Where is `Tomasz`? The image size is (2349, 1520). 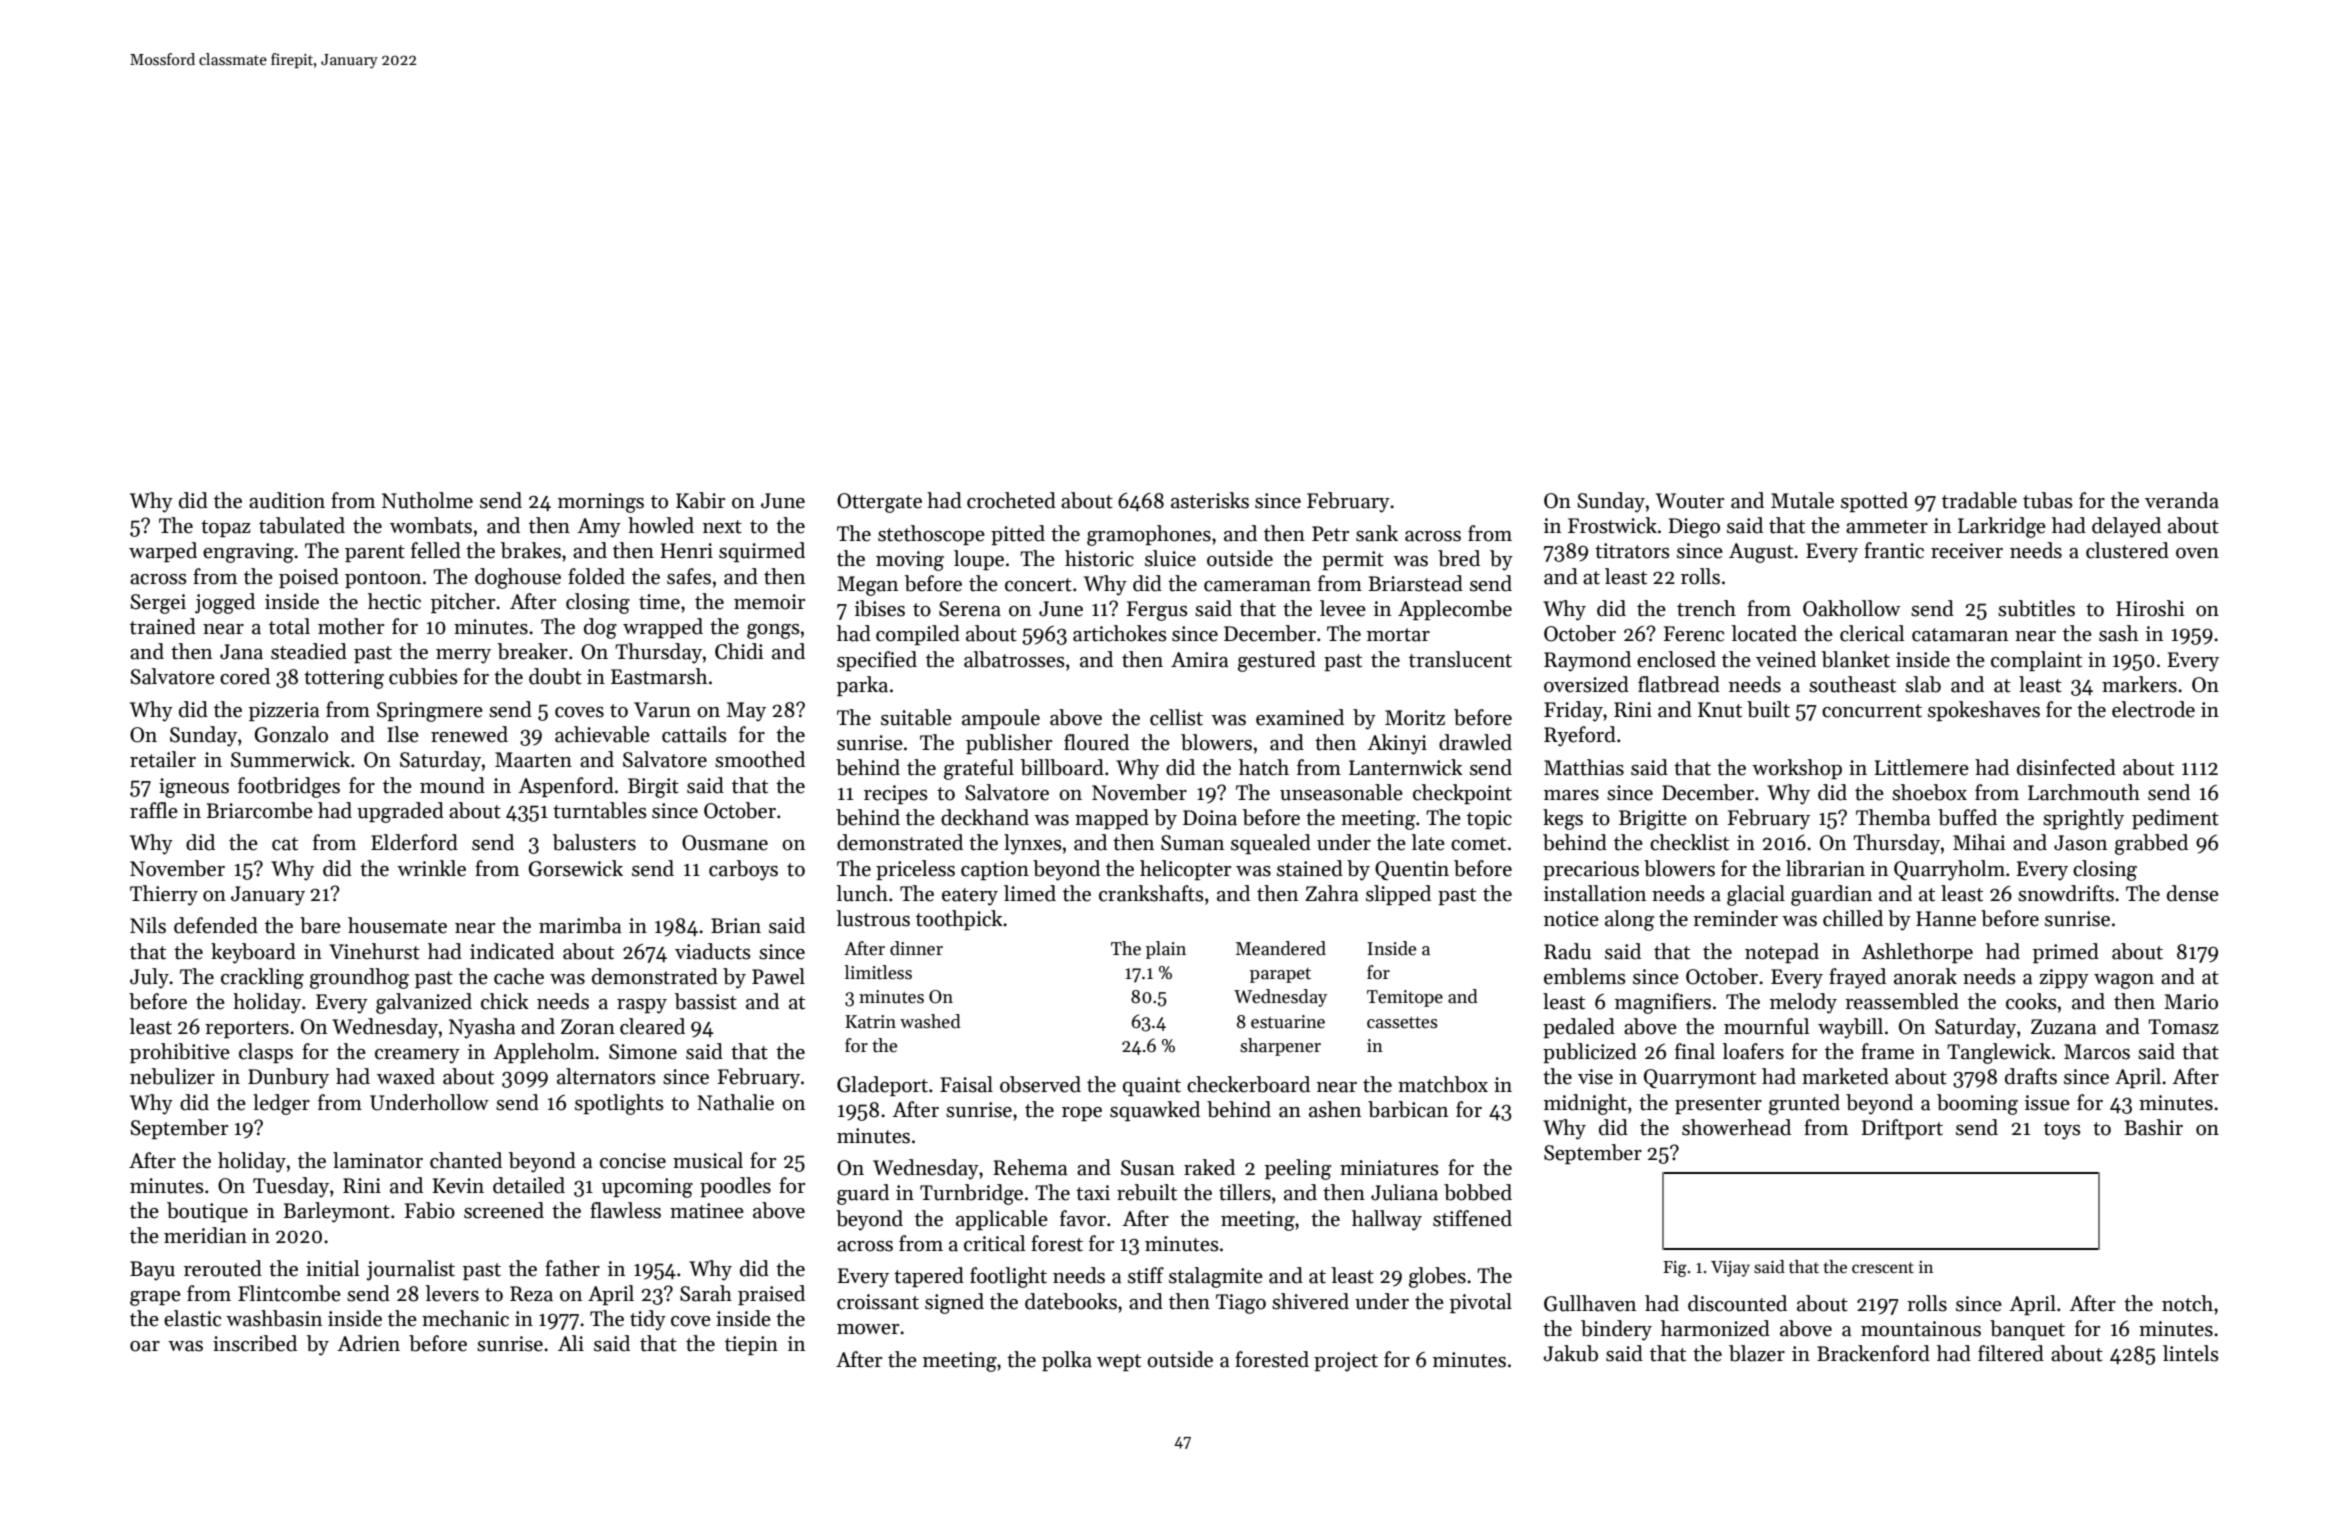 Tomasz is located at coordinates (2183, 1027).
